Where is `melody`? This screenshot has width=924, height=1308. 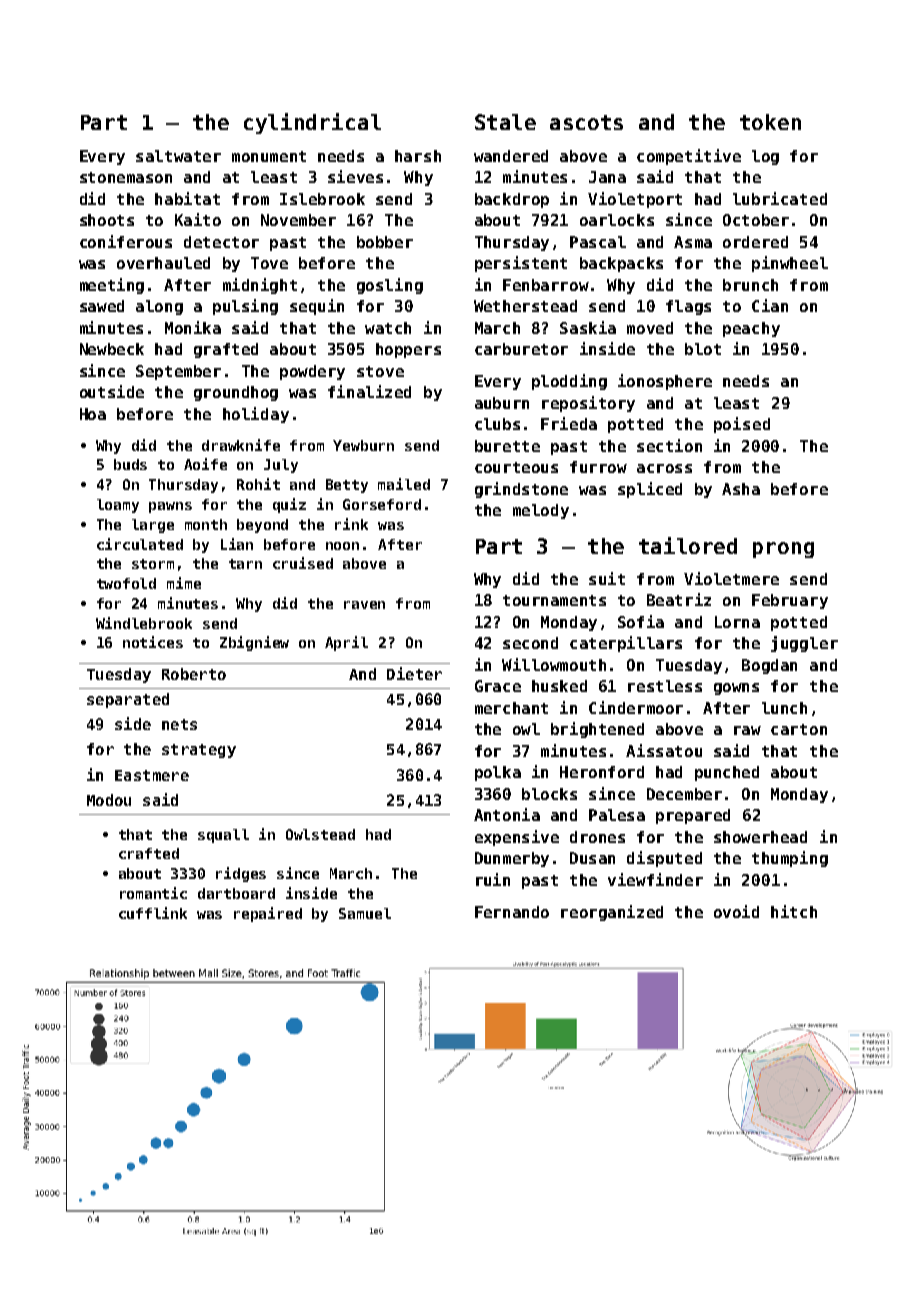 melody is located at coordinates (541, 511).
